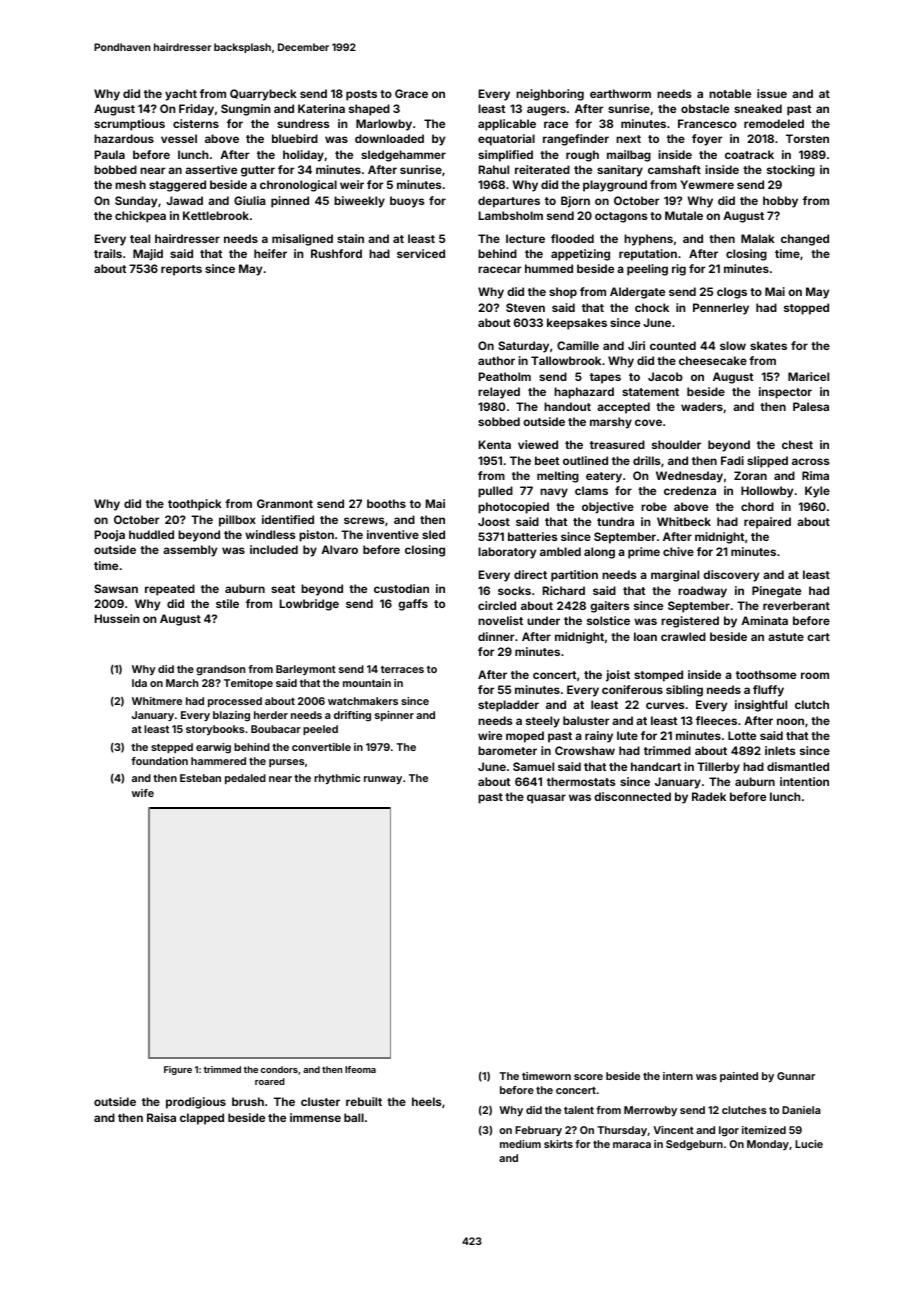 The width and height of the screenshot is (924, 1314). What do you see at coordinates (245, 779) in the screenshot?
I see `pedaled` at bounding box center [245, 779].
